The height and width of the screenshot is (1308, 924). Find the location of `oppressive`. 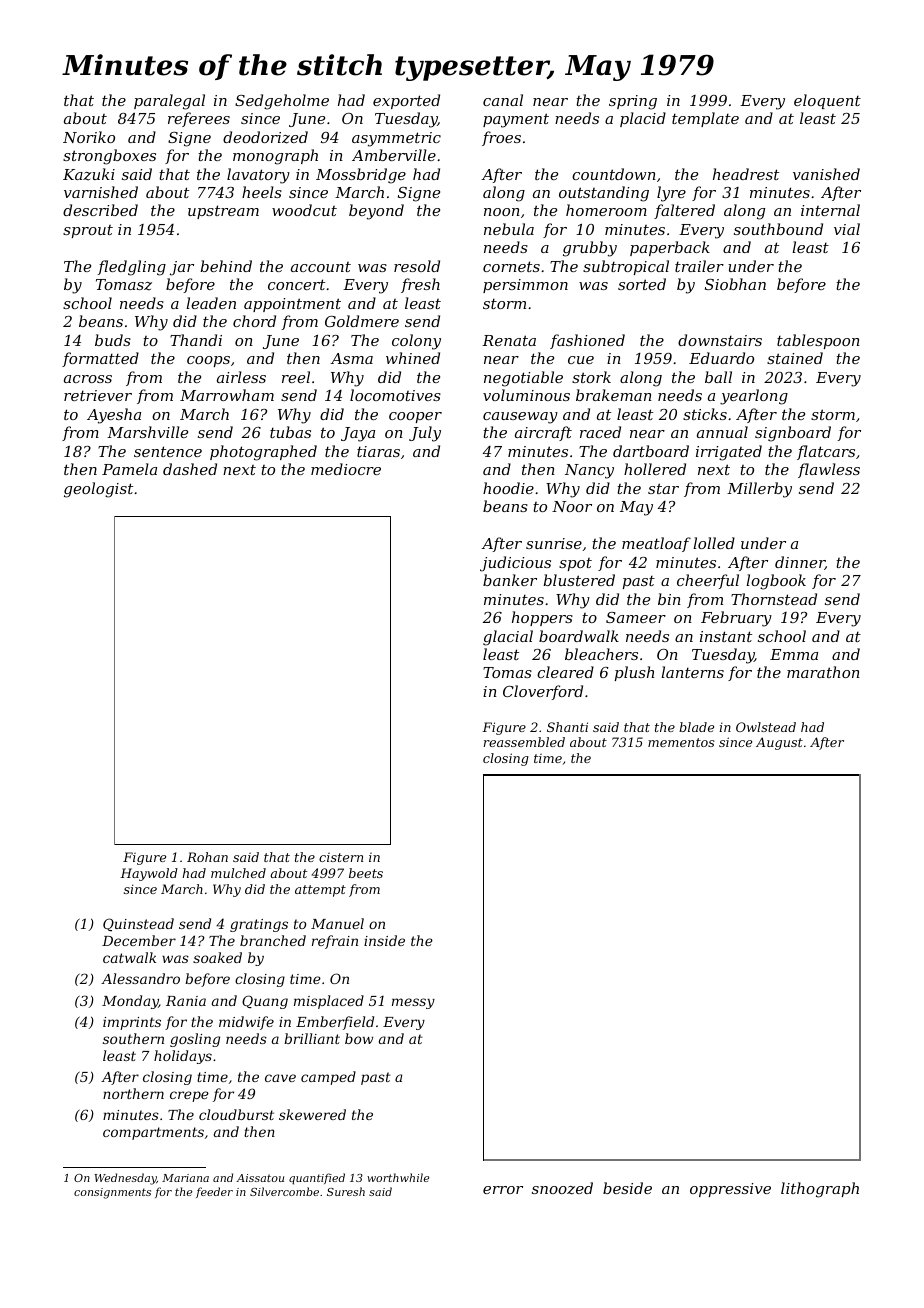

oppressive is located at coordinates (730, 1190).
